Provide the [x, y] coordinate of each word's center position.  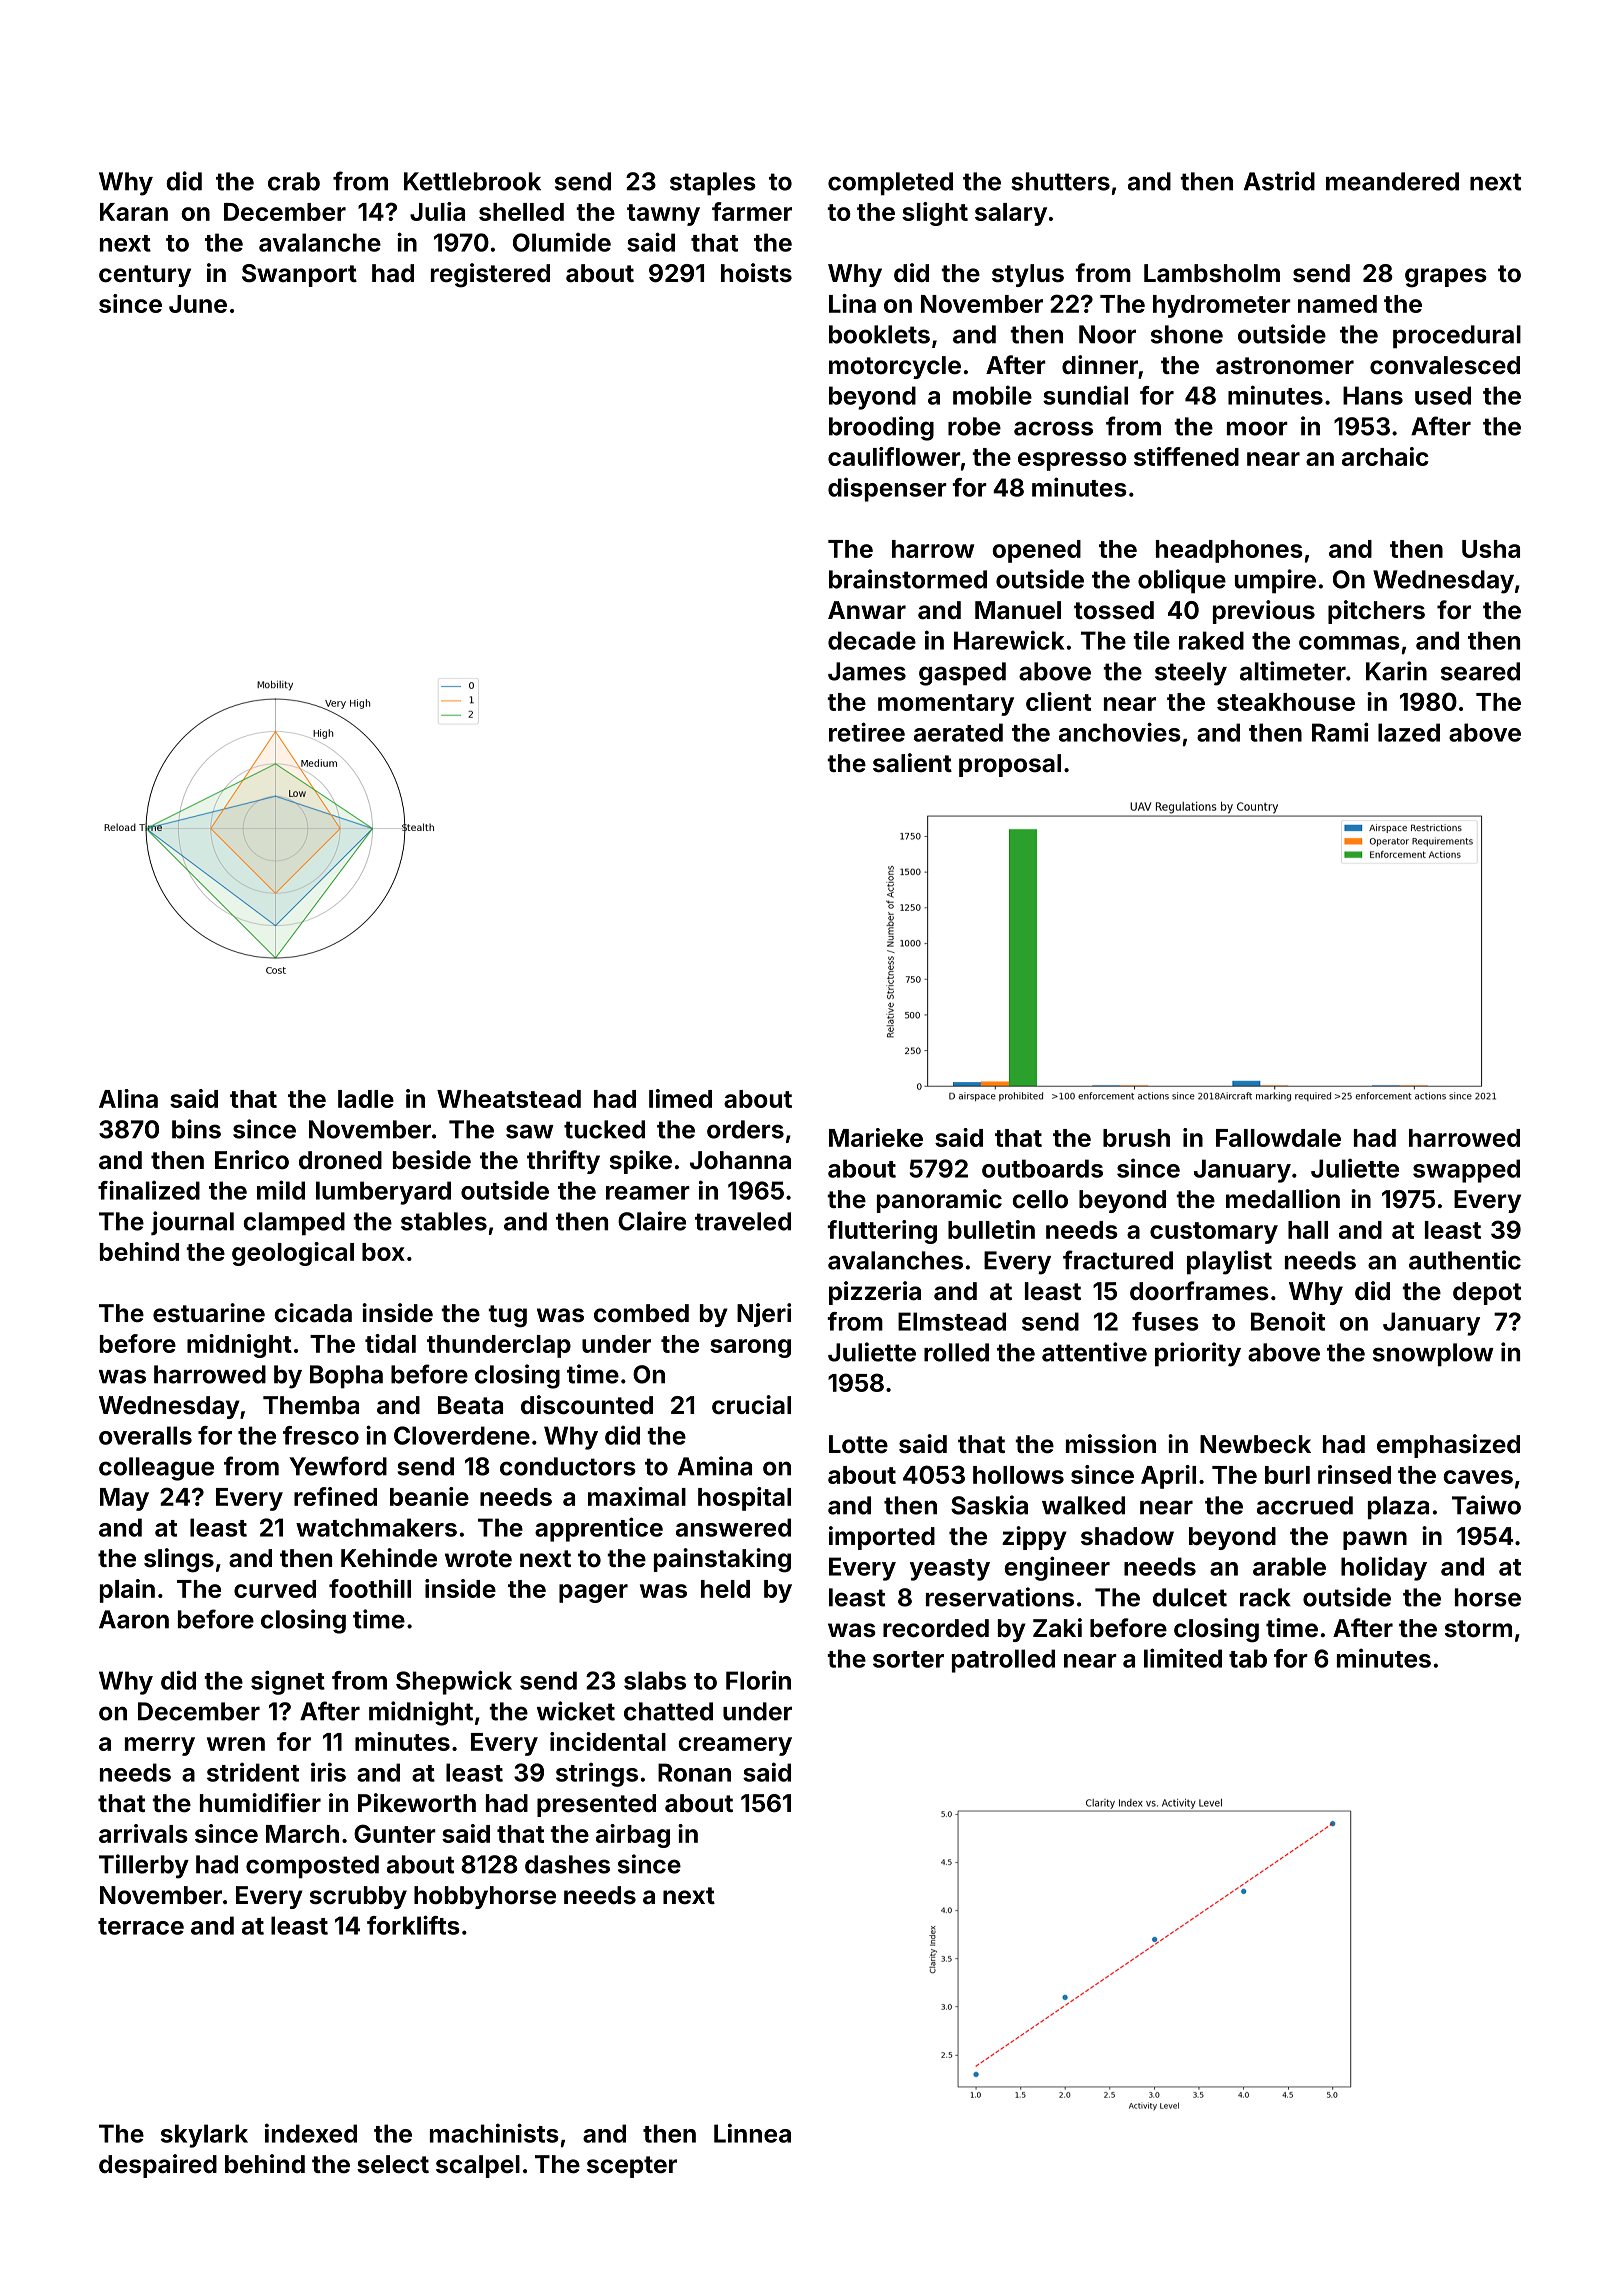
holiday [1384, 1568]
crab [294, 181]
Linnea [752, 2133]
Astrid [1279, 181]
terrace [141, 1926]
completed [890, 184]
